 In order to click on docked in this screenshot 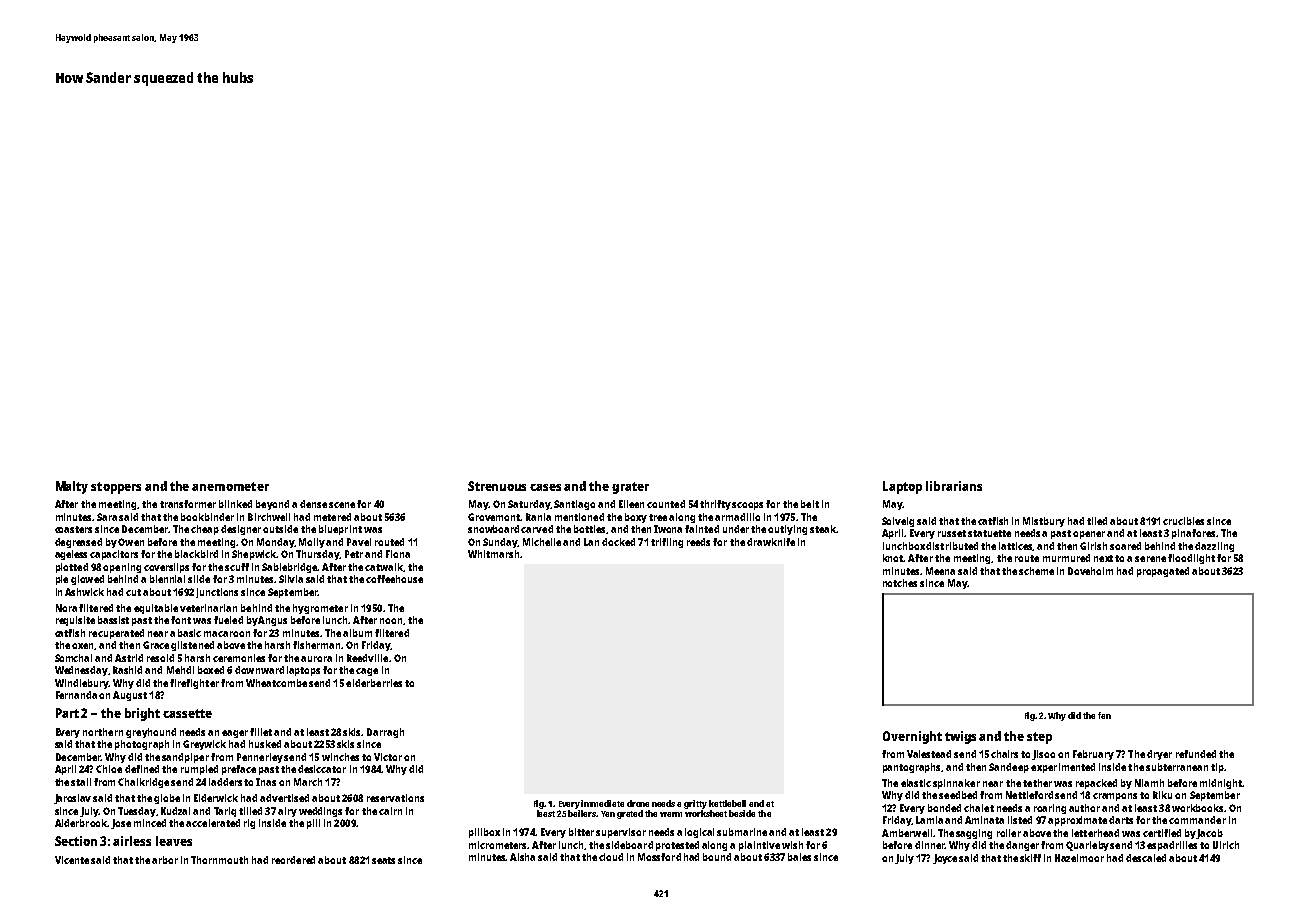, I will do `click(618, 542)`.
